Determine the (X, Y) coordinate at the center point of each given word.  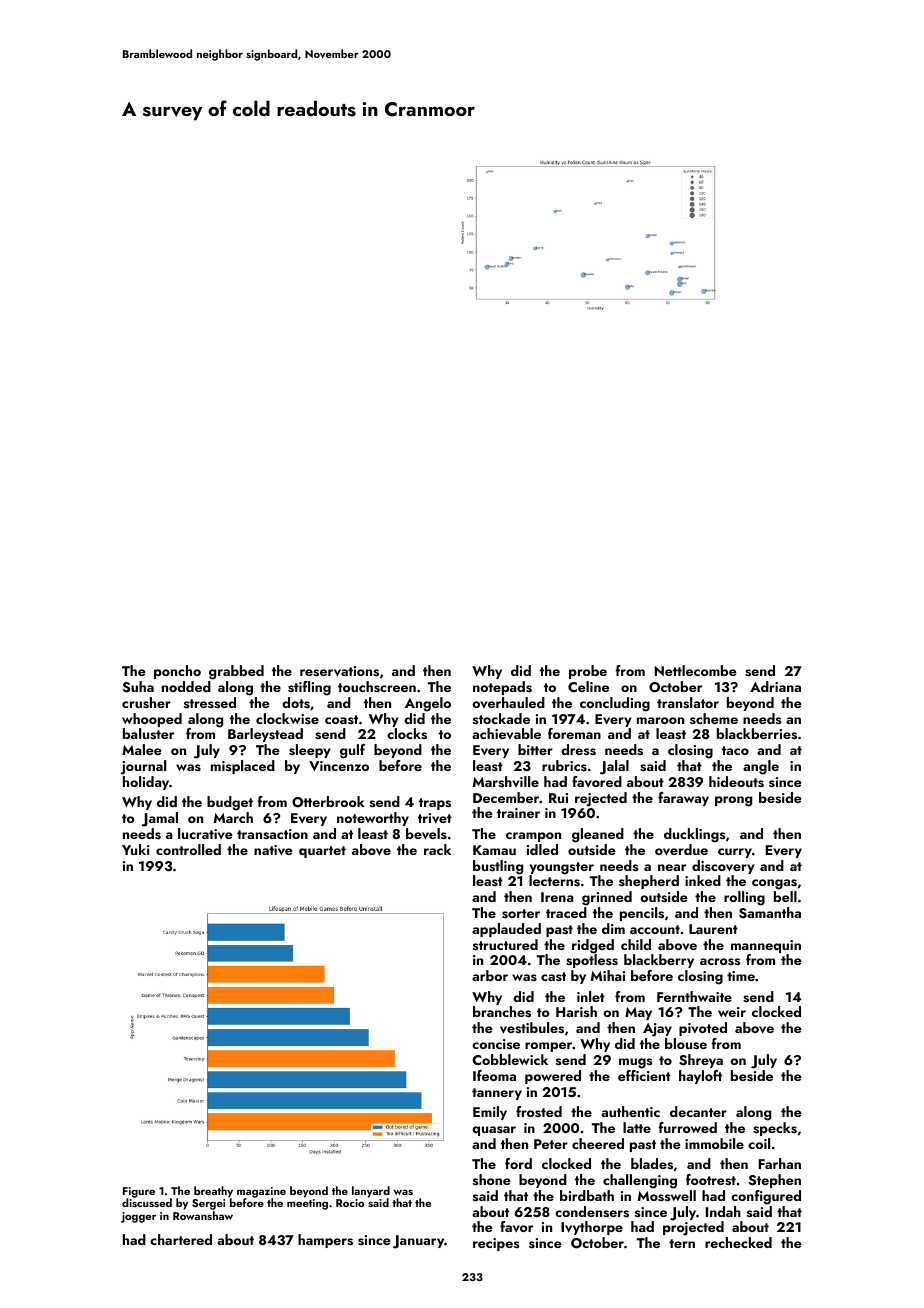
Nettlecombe (696, 670)
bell (785, 896)
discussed (147, 1203)
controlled (188, 849)
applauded (506, 930)
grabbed (236, 672)
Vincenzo (339, 766)
